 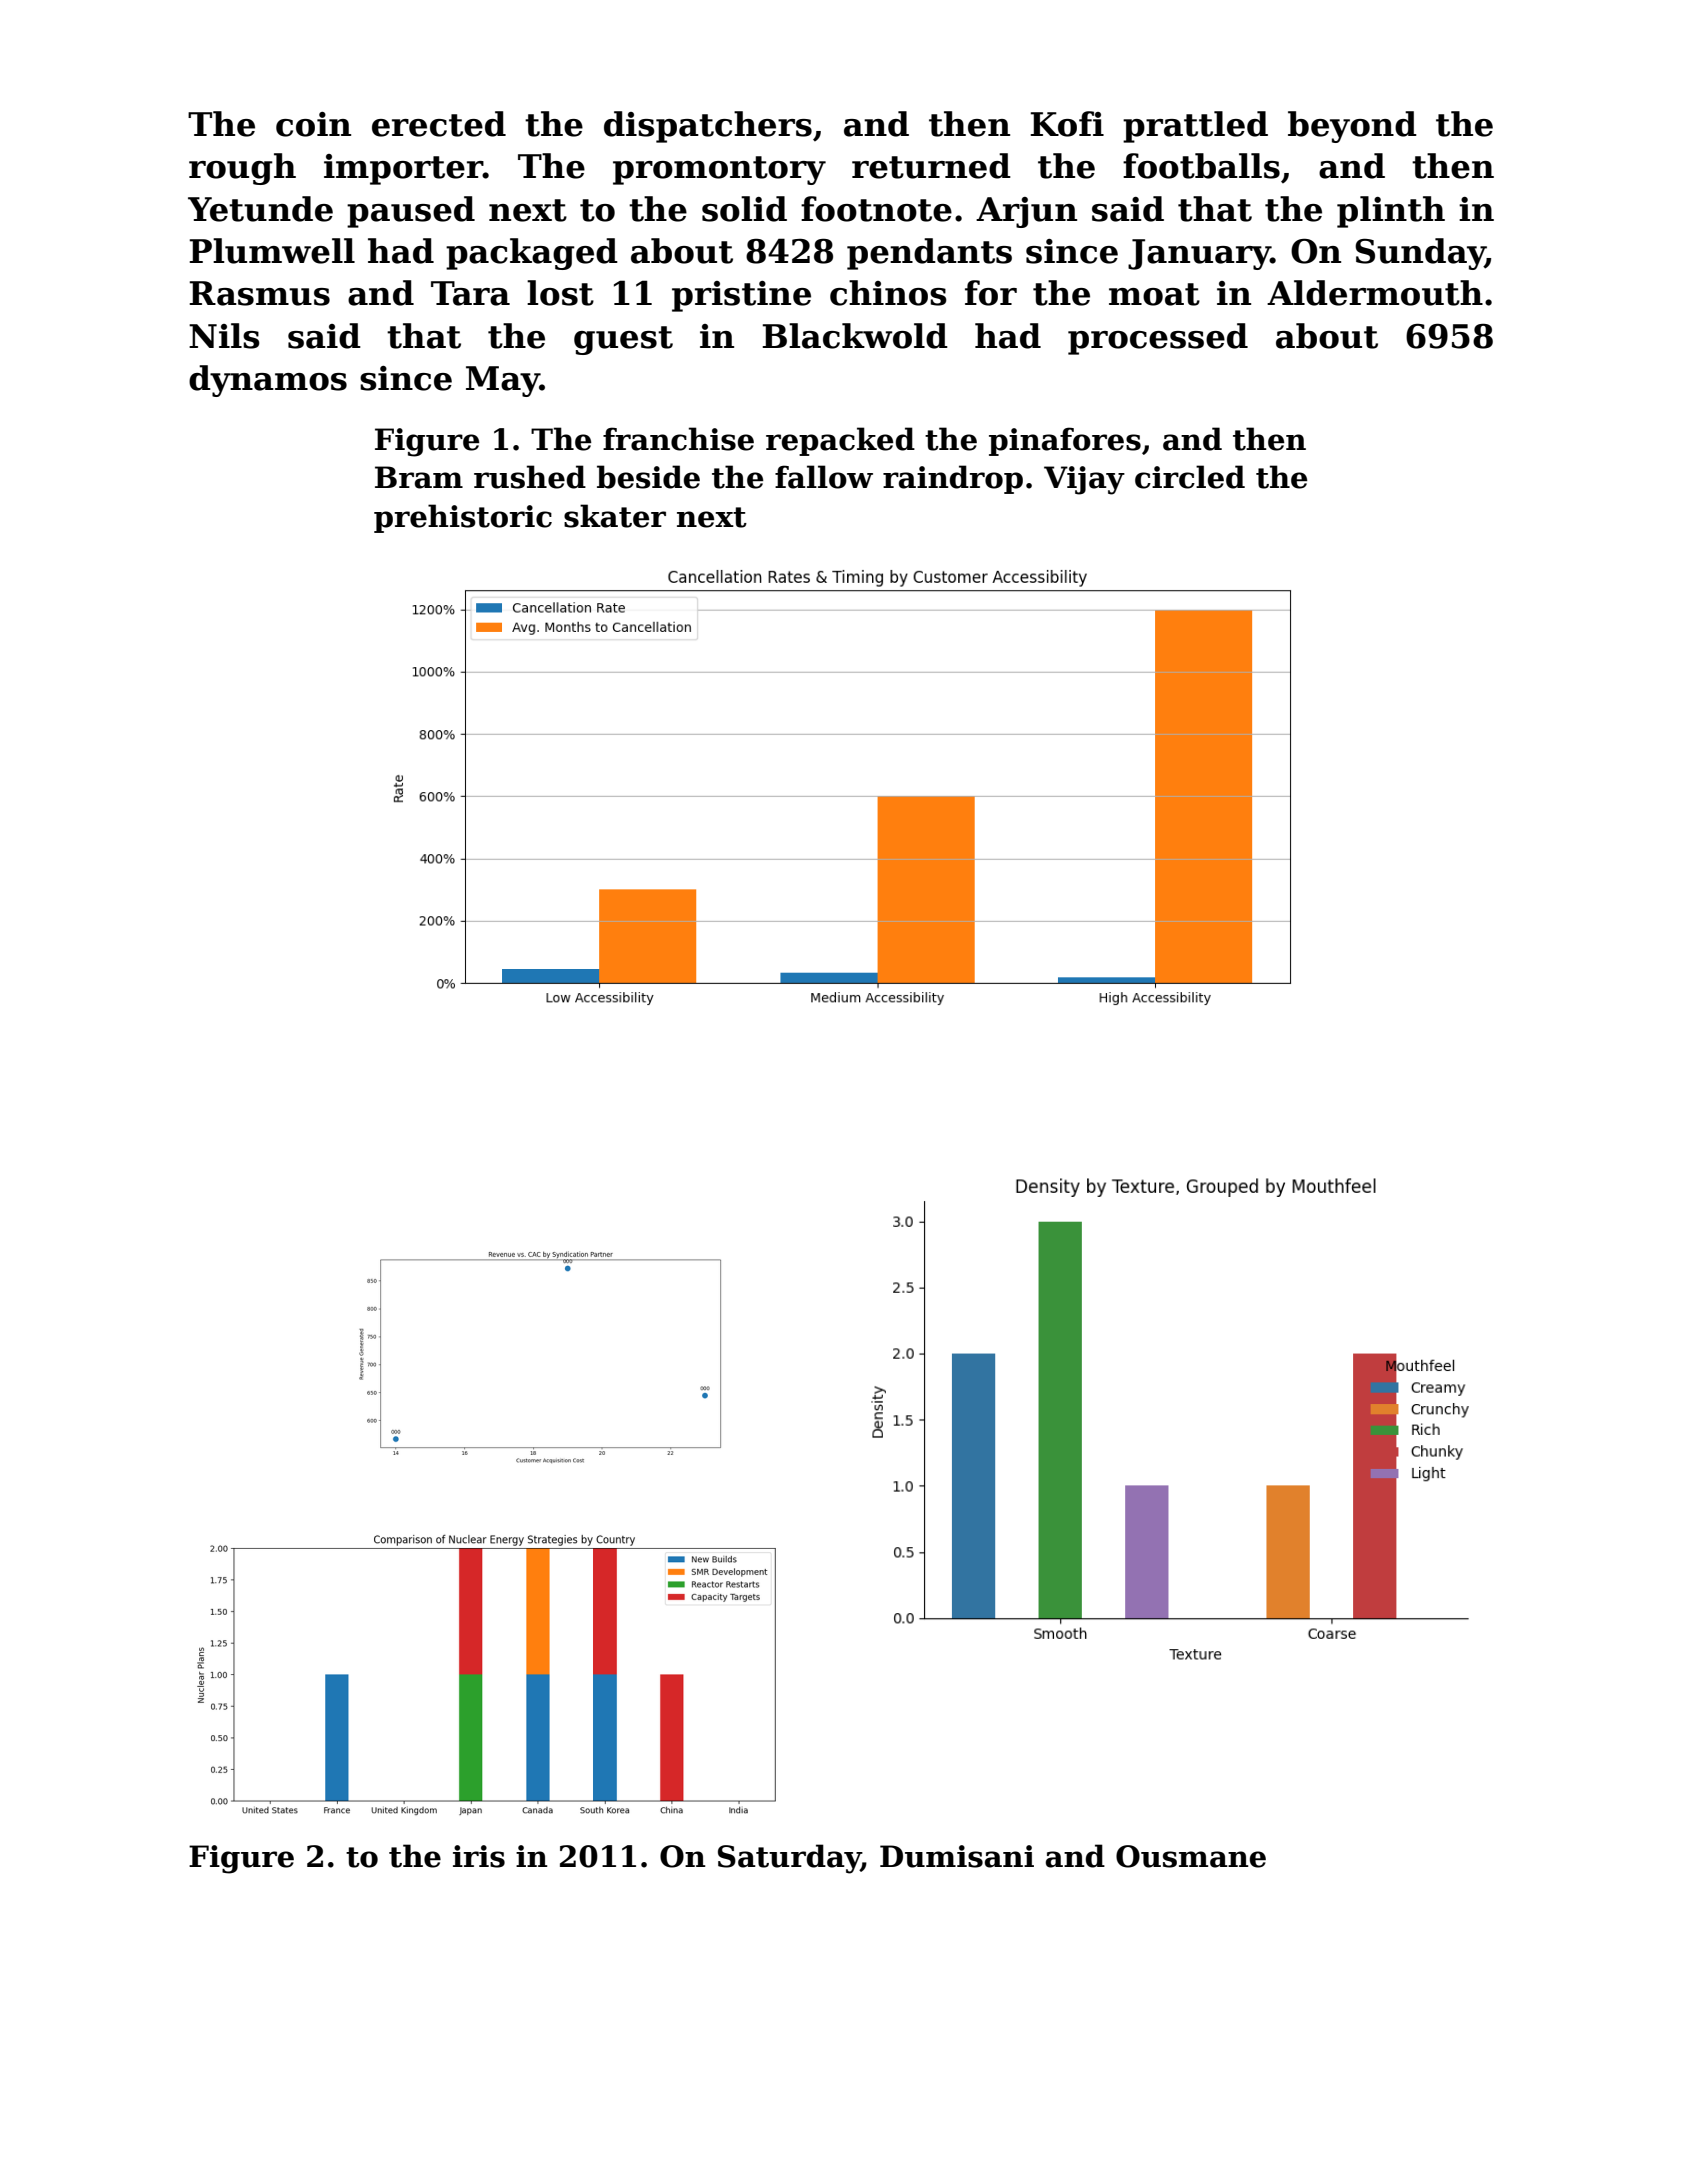 What do you see at coordinates (419, 477) in the image?
I see `Bram` at bounding box center [419, 477].
